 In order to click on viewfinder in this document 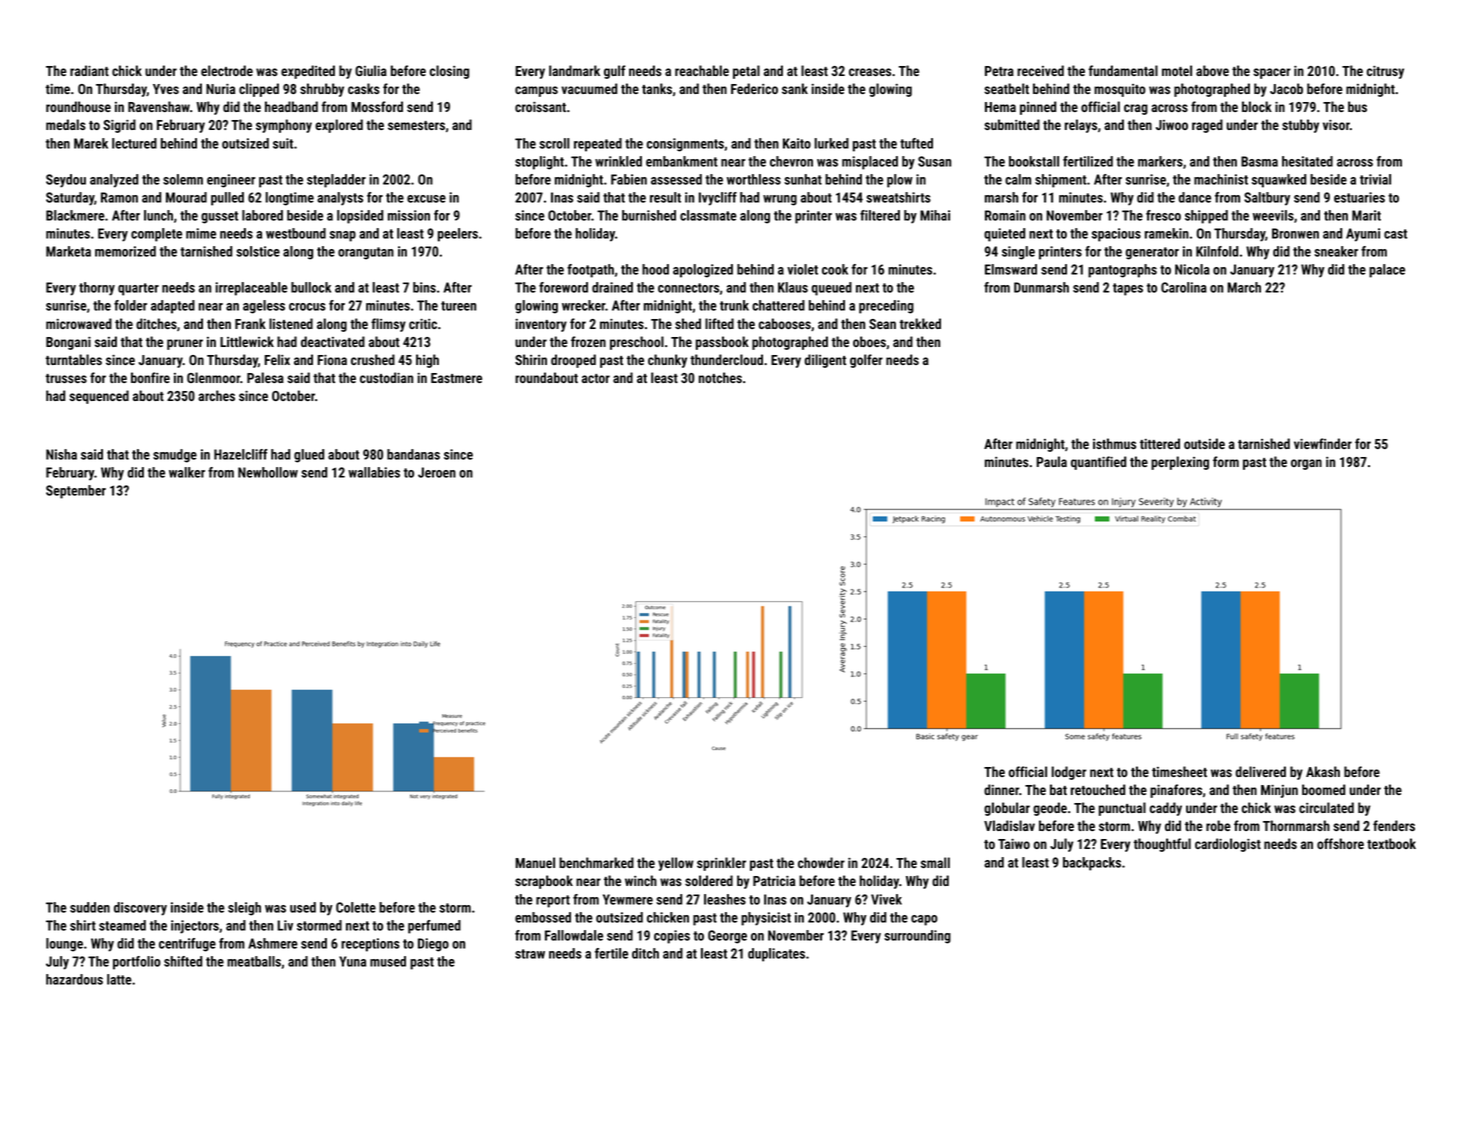, I will do `click(1323, 443)`.
